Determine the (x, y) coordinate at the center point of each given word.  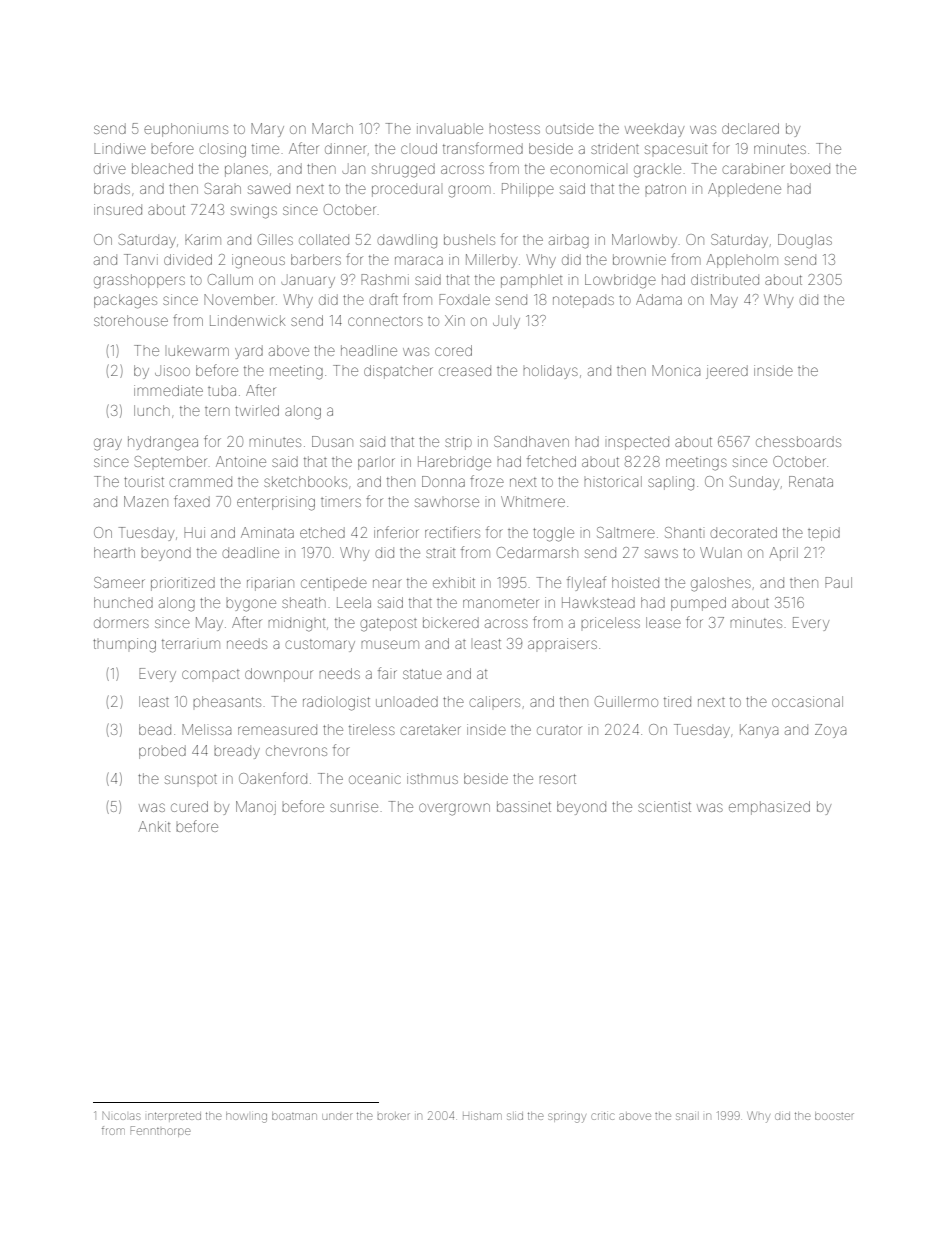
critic (602, 1116)
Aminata (267, 532)
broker (394, 1116)
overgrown (454, 809)
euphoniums (186, 130)
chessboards (798, 441)
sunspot (191, 779)
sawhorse (447, 502)
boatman (294, 1116)
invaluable (450, 128)
